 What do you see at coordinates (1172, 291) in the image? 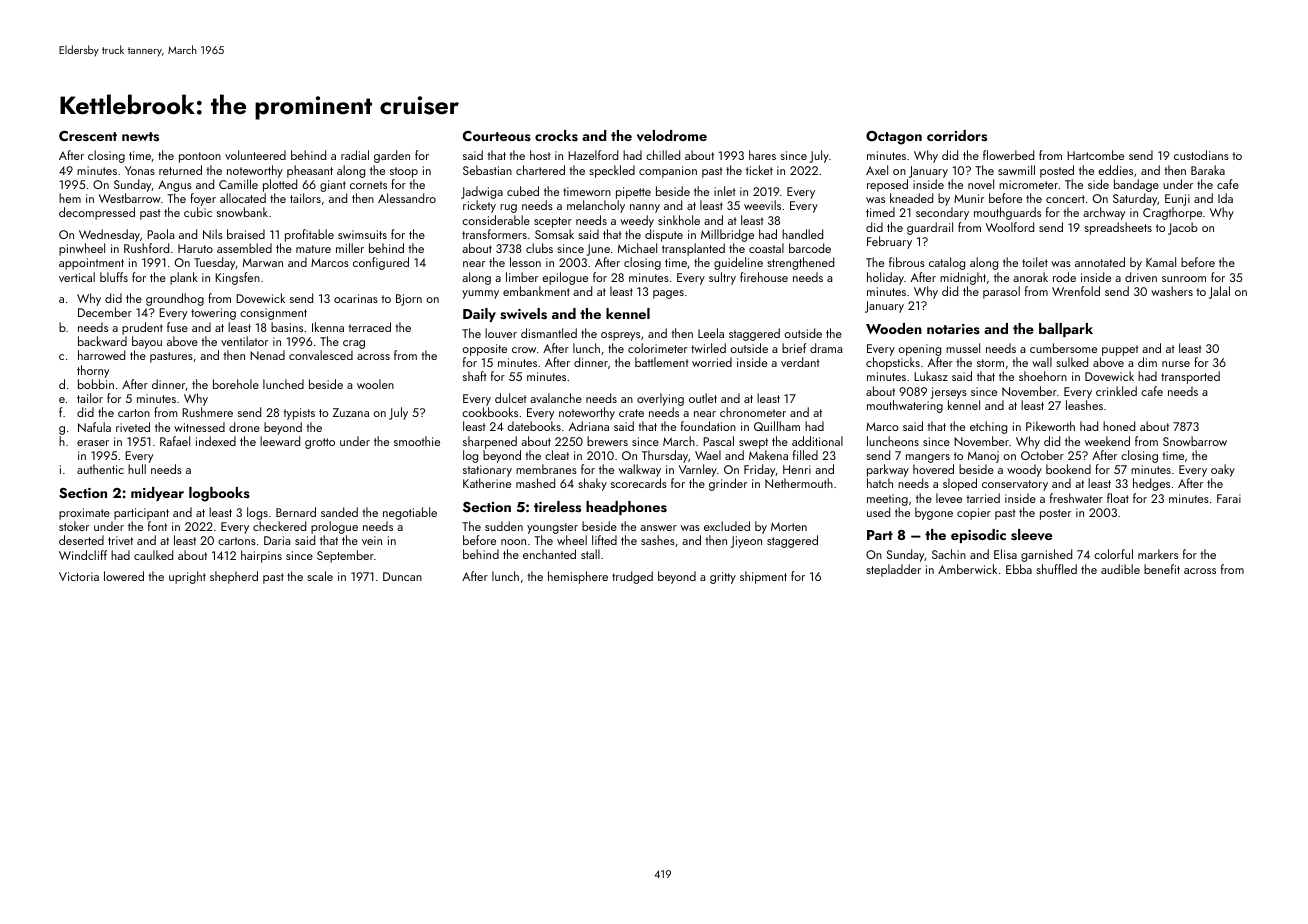
I see `washers` at bounding box center [1172, 291].
